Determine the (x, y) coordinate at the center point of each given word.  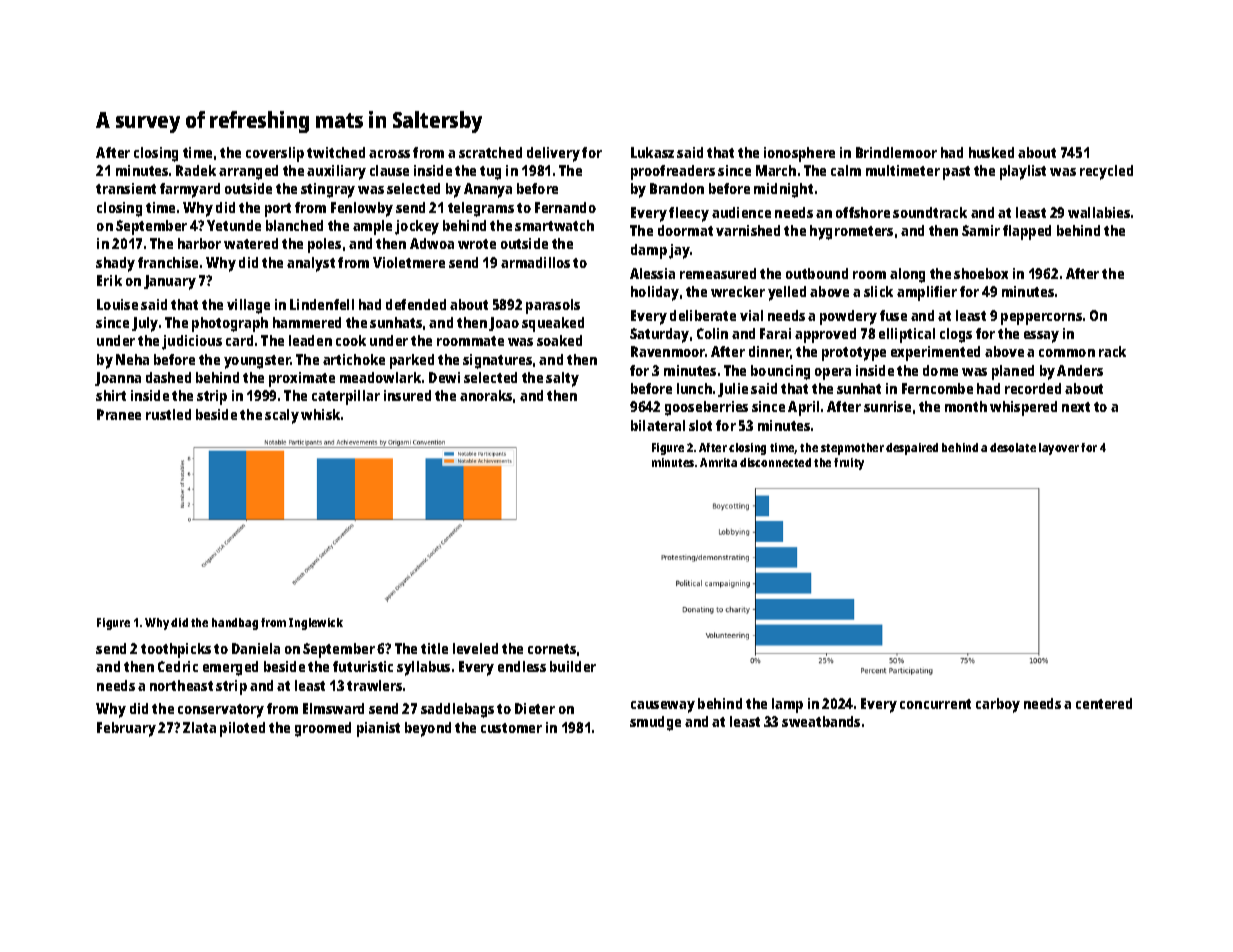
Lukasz (652, 152)
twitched (336, 152)
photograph (230, 324)
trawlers (374, 685)
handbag (235, 624)
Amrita (718, 462)
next (1076, 407)
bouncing (780, 372)
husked (991, 152)
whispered (1023, 408)
